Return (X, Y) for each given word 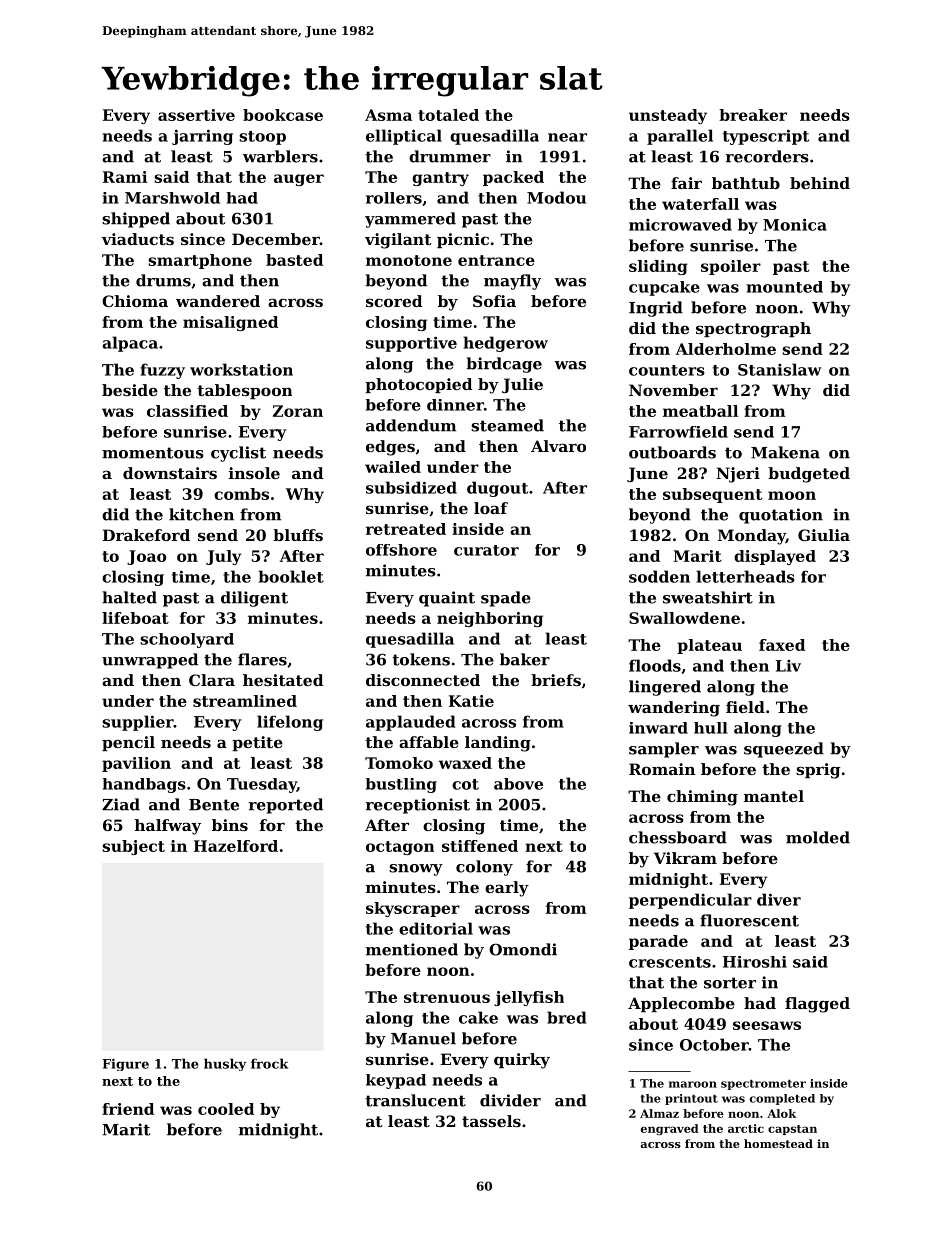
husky (225, 1064)
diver (779, 899)
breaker (753, 115)
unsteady (668, 116)
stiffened (480, 846)
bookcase (283, 115)
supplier (138, 723)
